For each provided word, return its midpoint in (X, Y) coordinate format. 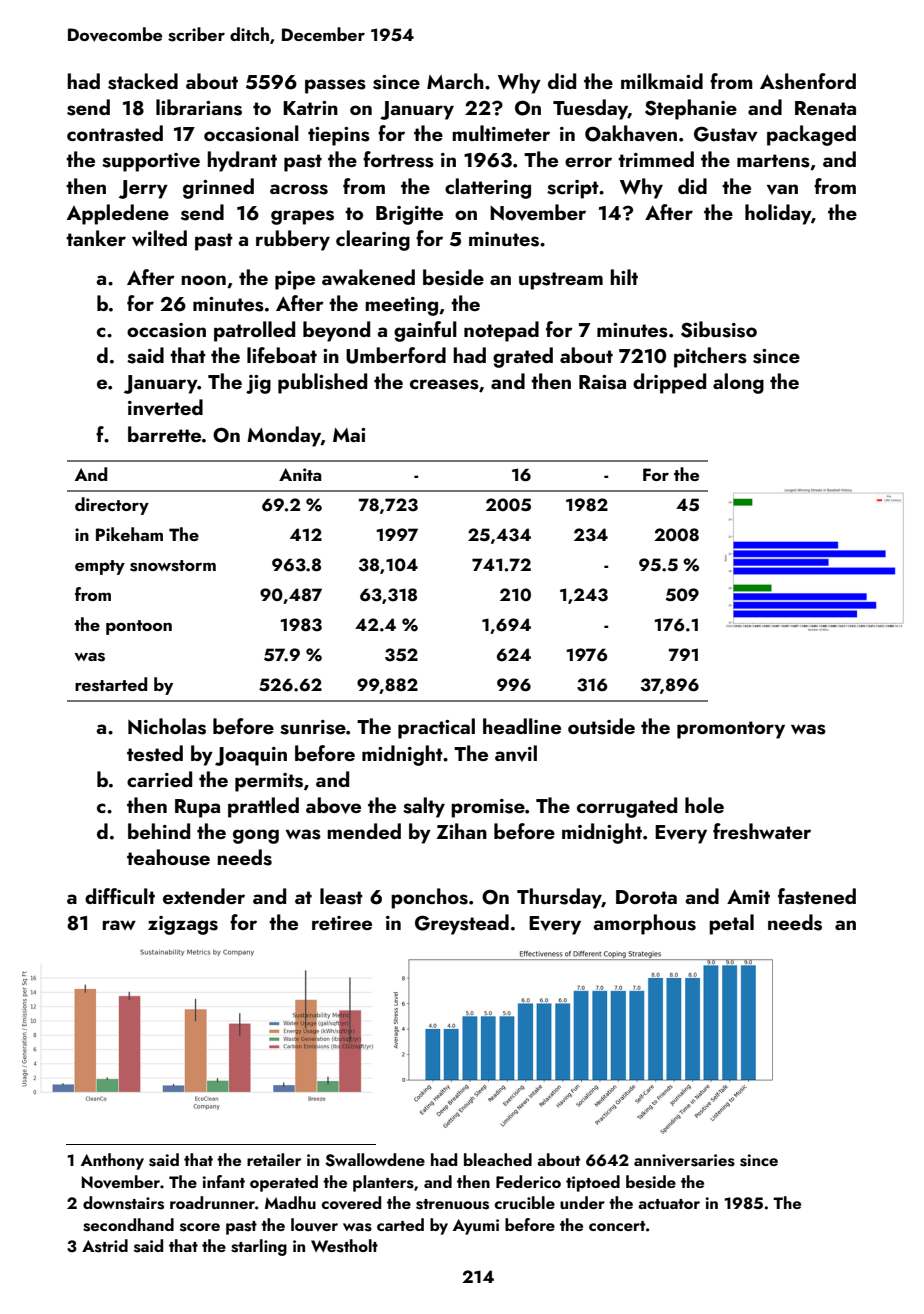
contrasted (115, 133)
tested (155, 753)
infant (224, 1181)
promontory (731, 730)
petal (731, 924)
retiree (342, 923)
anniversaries (684, 1160)
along (738, 383)
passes (335, 86)
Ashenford (808, 81)
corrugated (627, 807)
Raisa (602, 382)
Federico (528, 1181)
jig (258, 384)
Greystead (462, 924)
